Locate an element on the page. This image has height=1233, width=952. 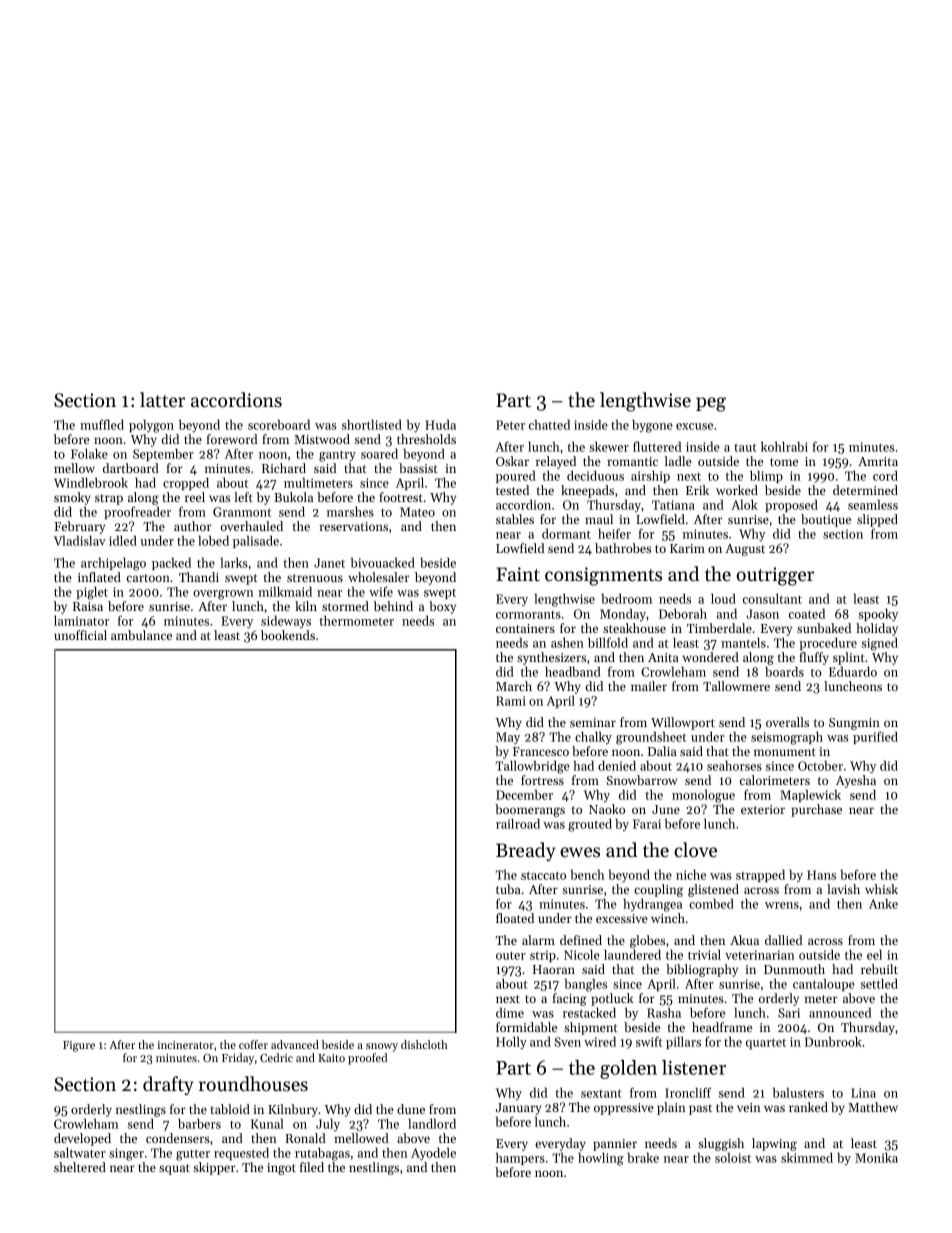
Figure is located at coordinates (79, 1046).
